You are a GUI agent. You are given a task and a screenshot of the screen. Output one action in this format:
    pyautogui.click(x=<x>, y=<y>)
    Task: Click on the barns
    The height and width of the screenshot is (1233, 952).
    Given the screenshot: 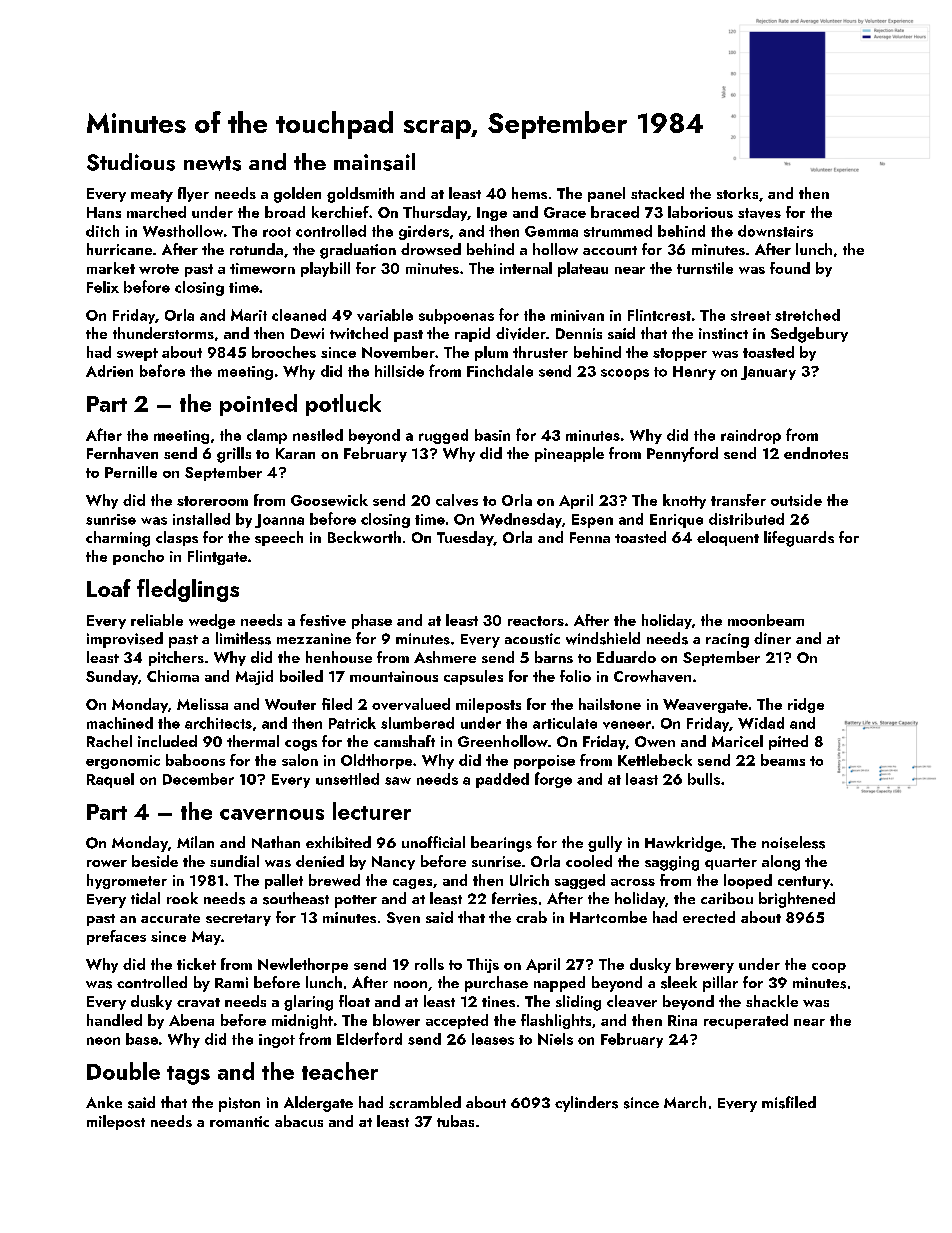 What is the action you would take?
    pyautogui.click(x=554, y=657)
